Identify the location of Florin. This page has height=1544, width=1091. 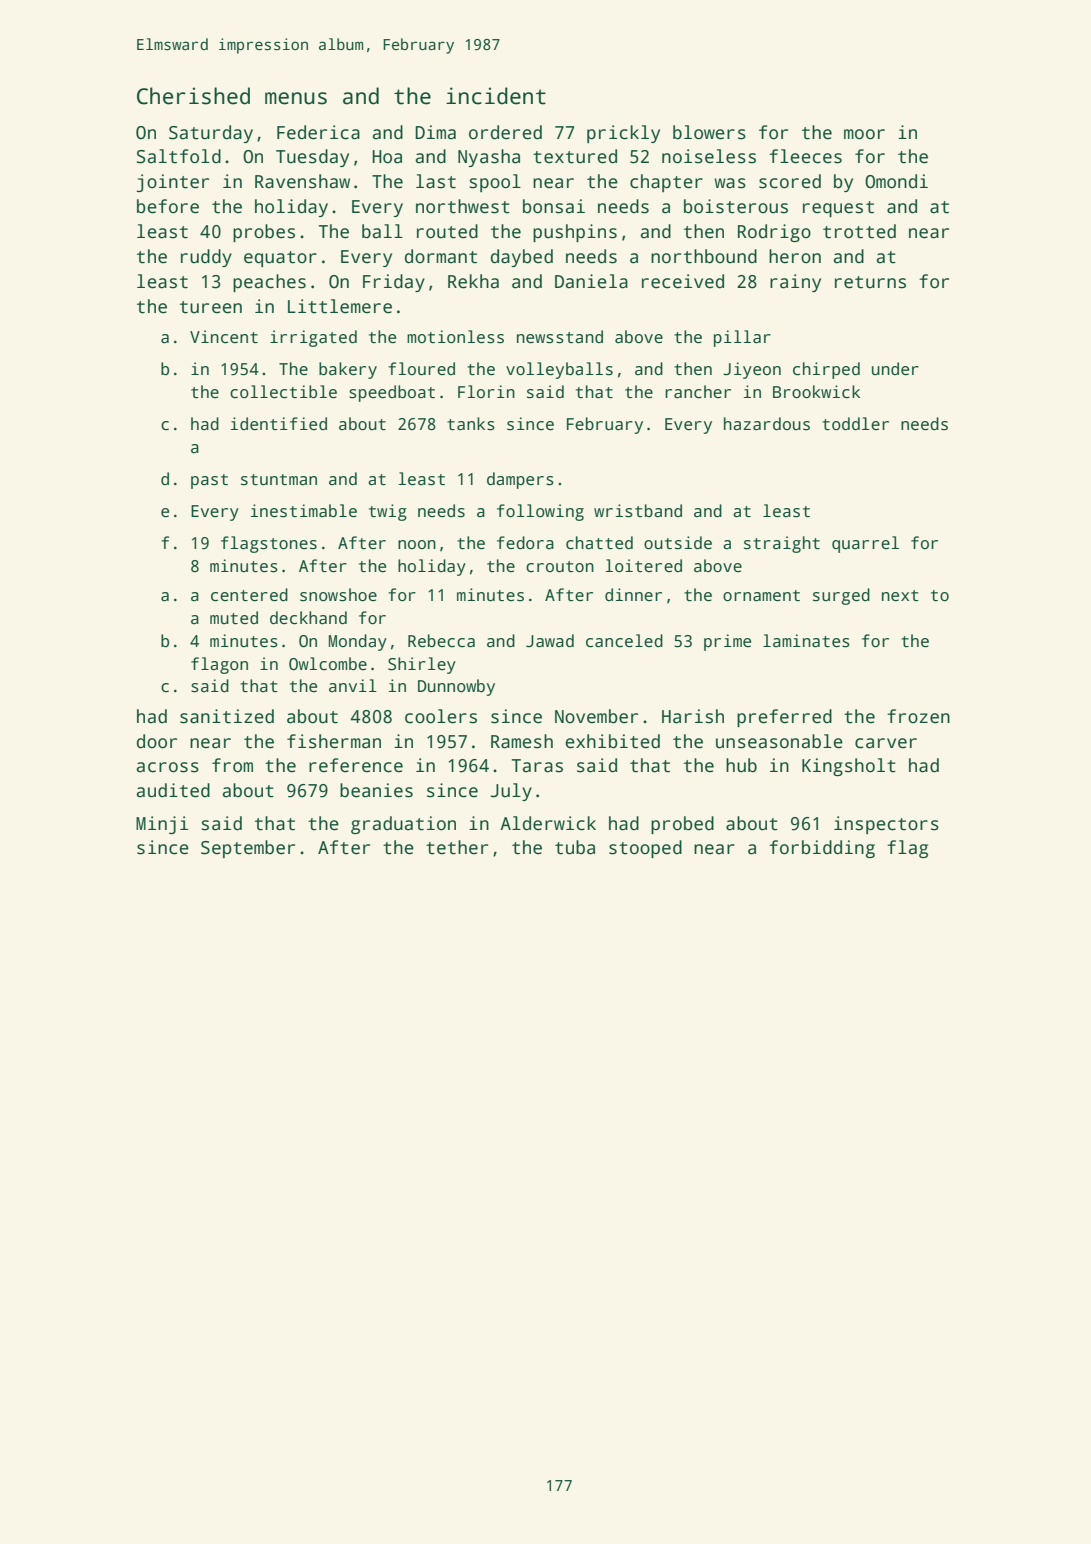
(486, 391).
